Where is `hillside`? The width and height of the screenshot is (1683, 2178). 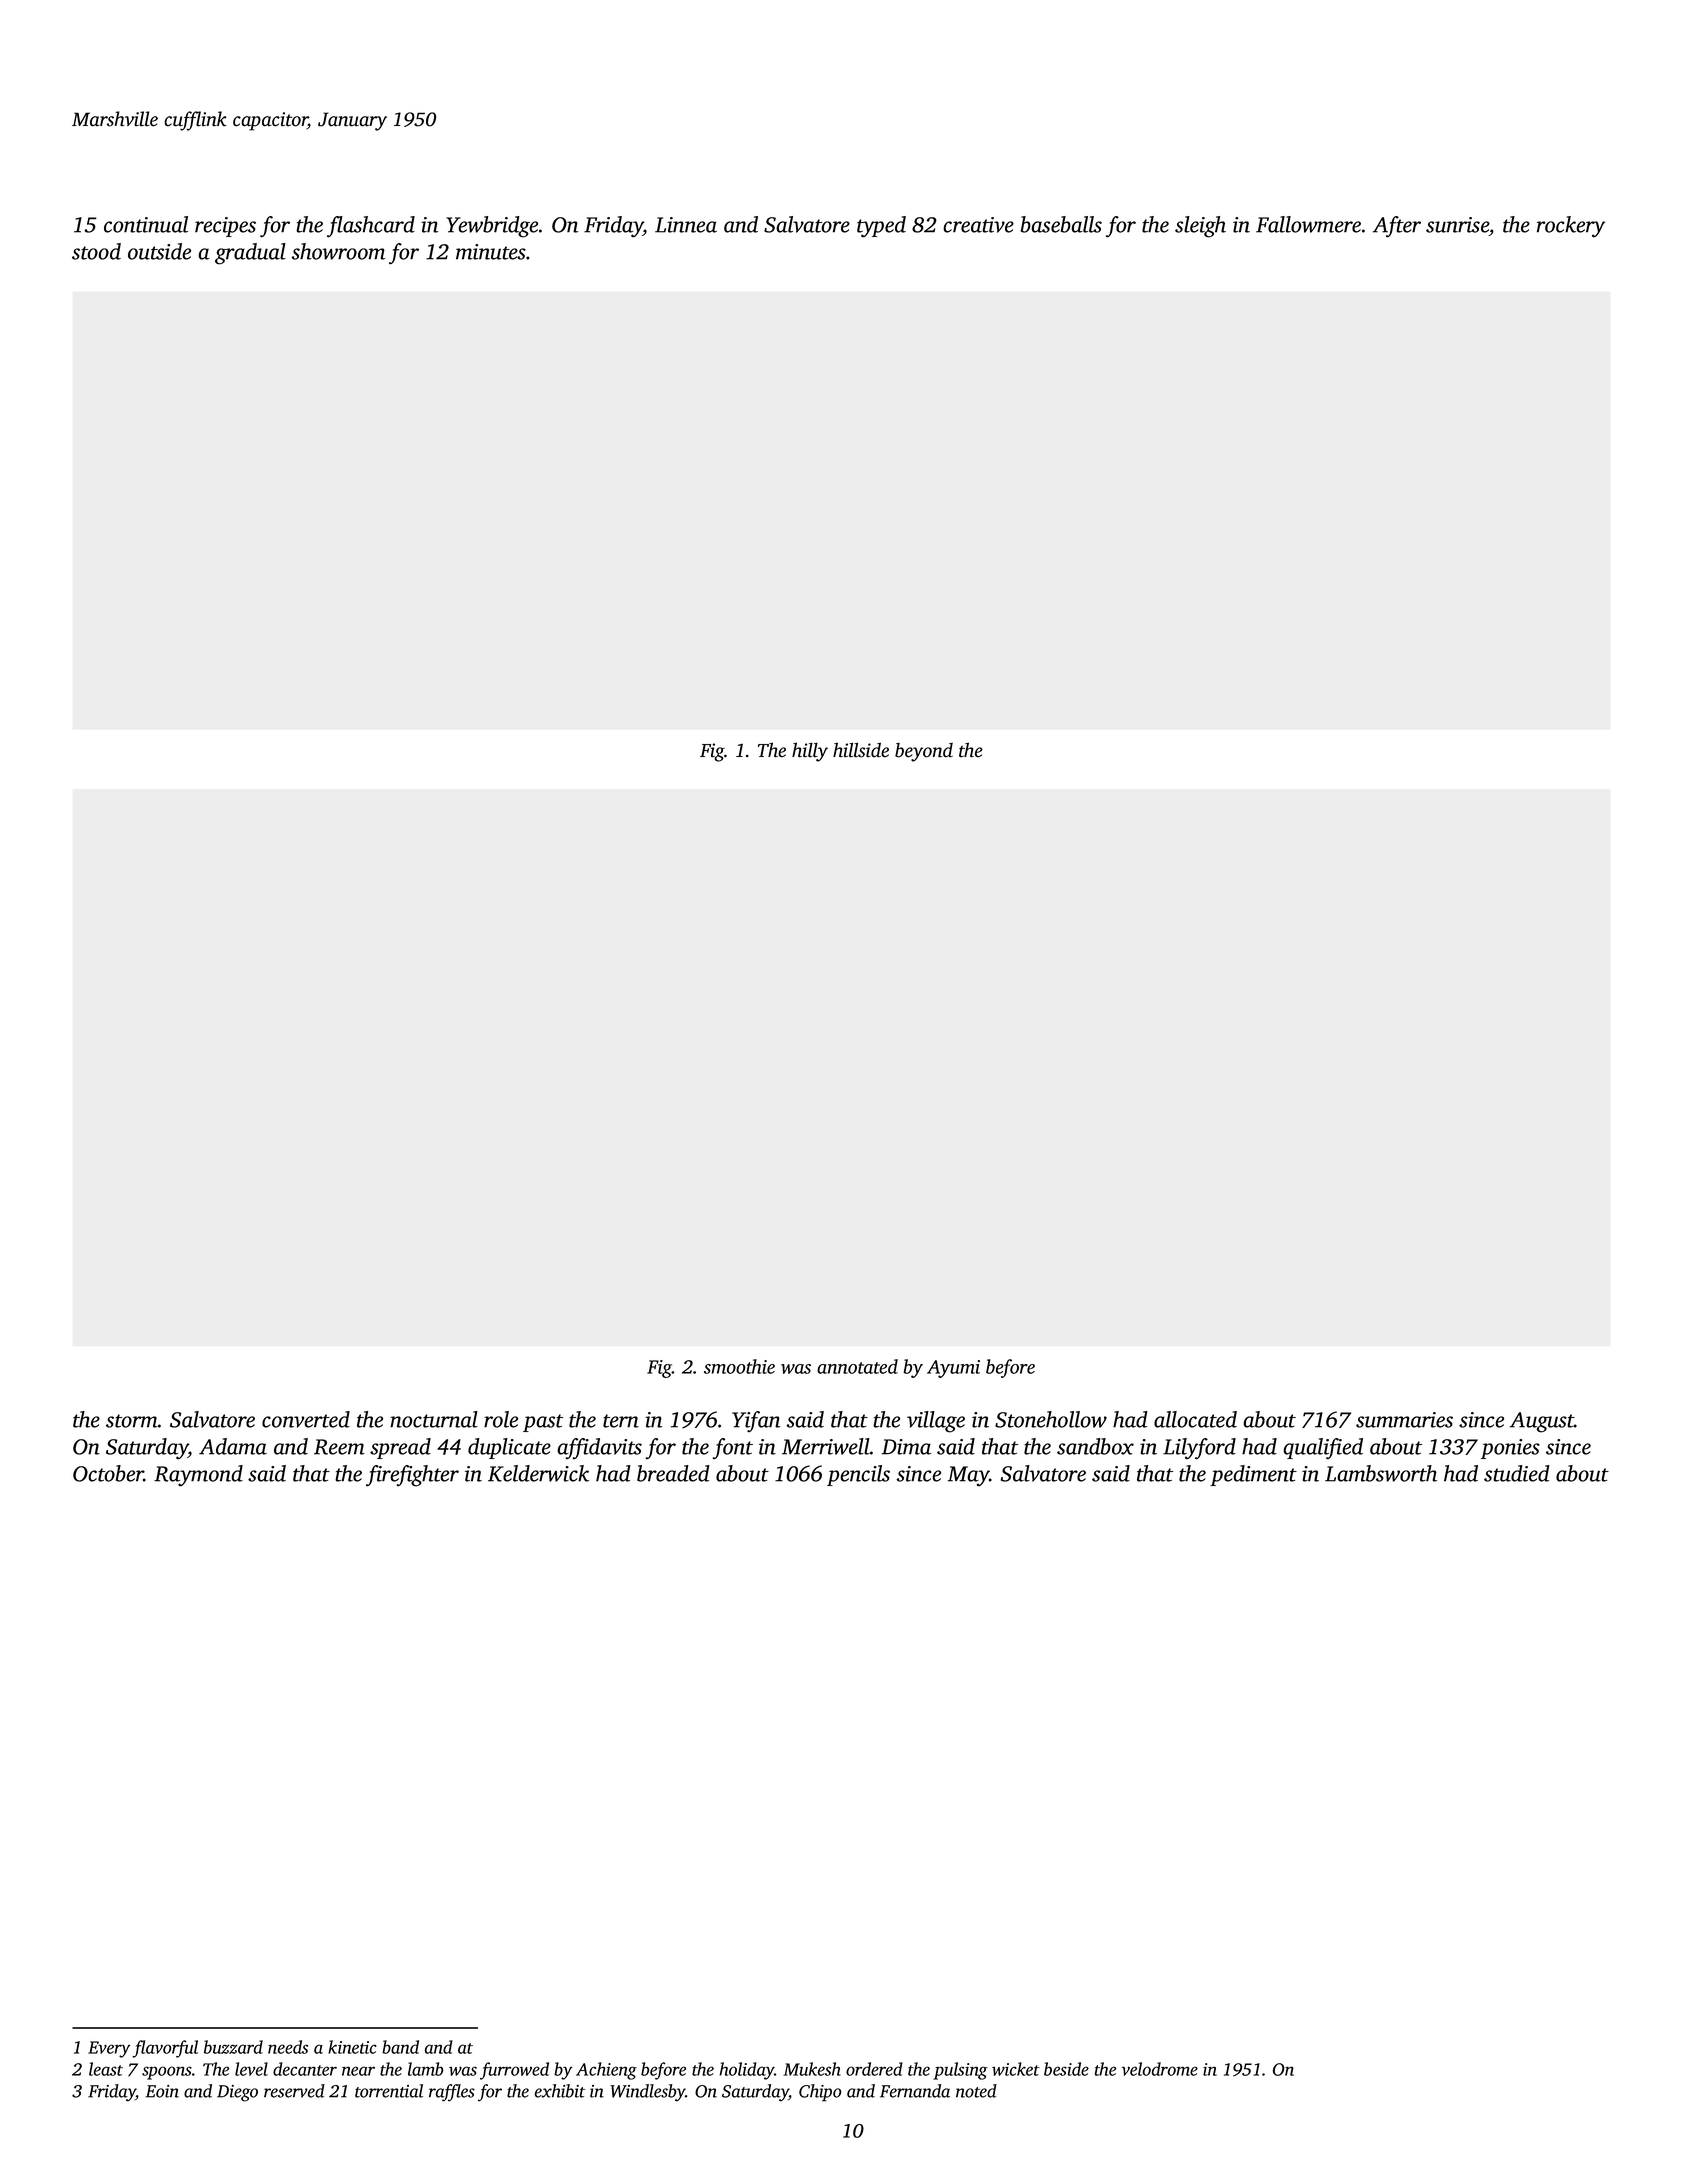 hillside is located at coordinates (861, 750).
